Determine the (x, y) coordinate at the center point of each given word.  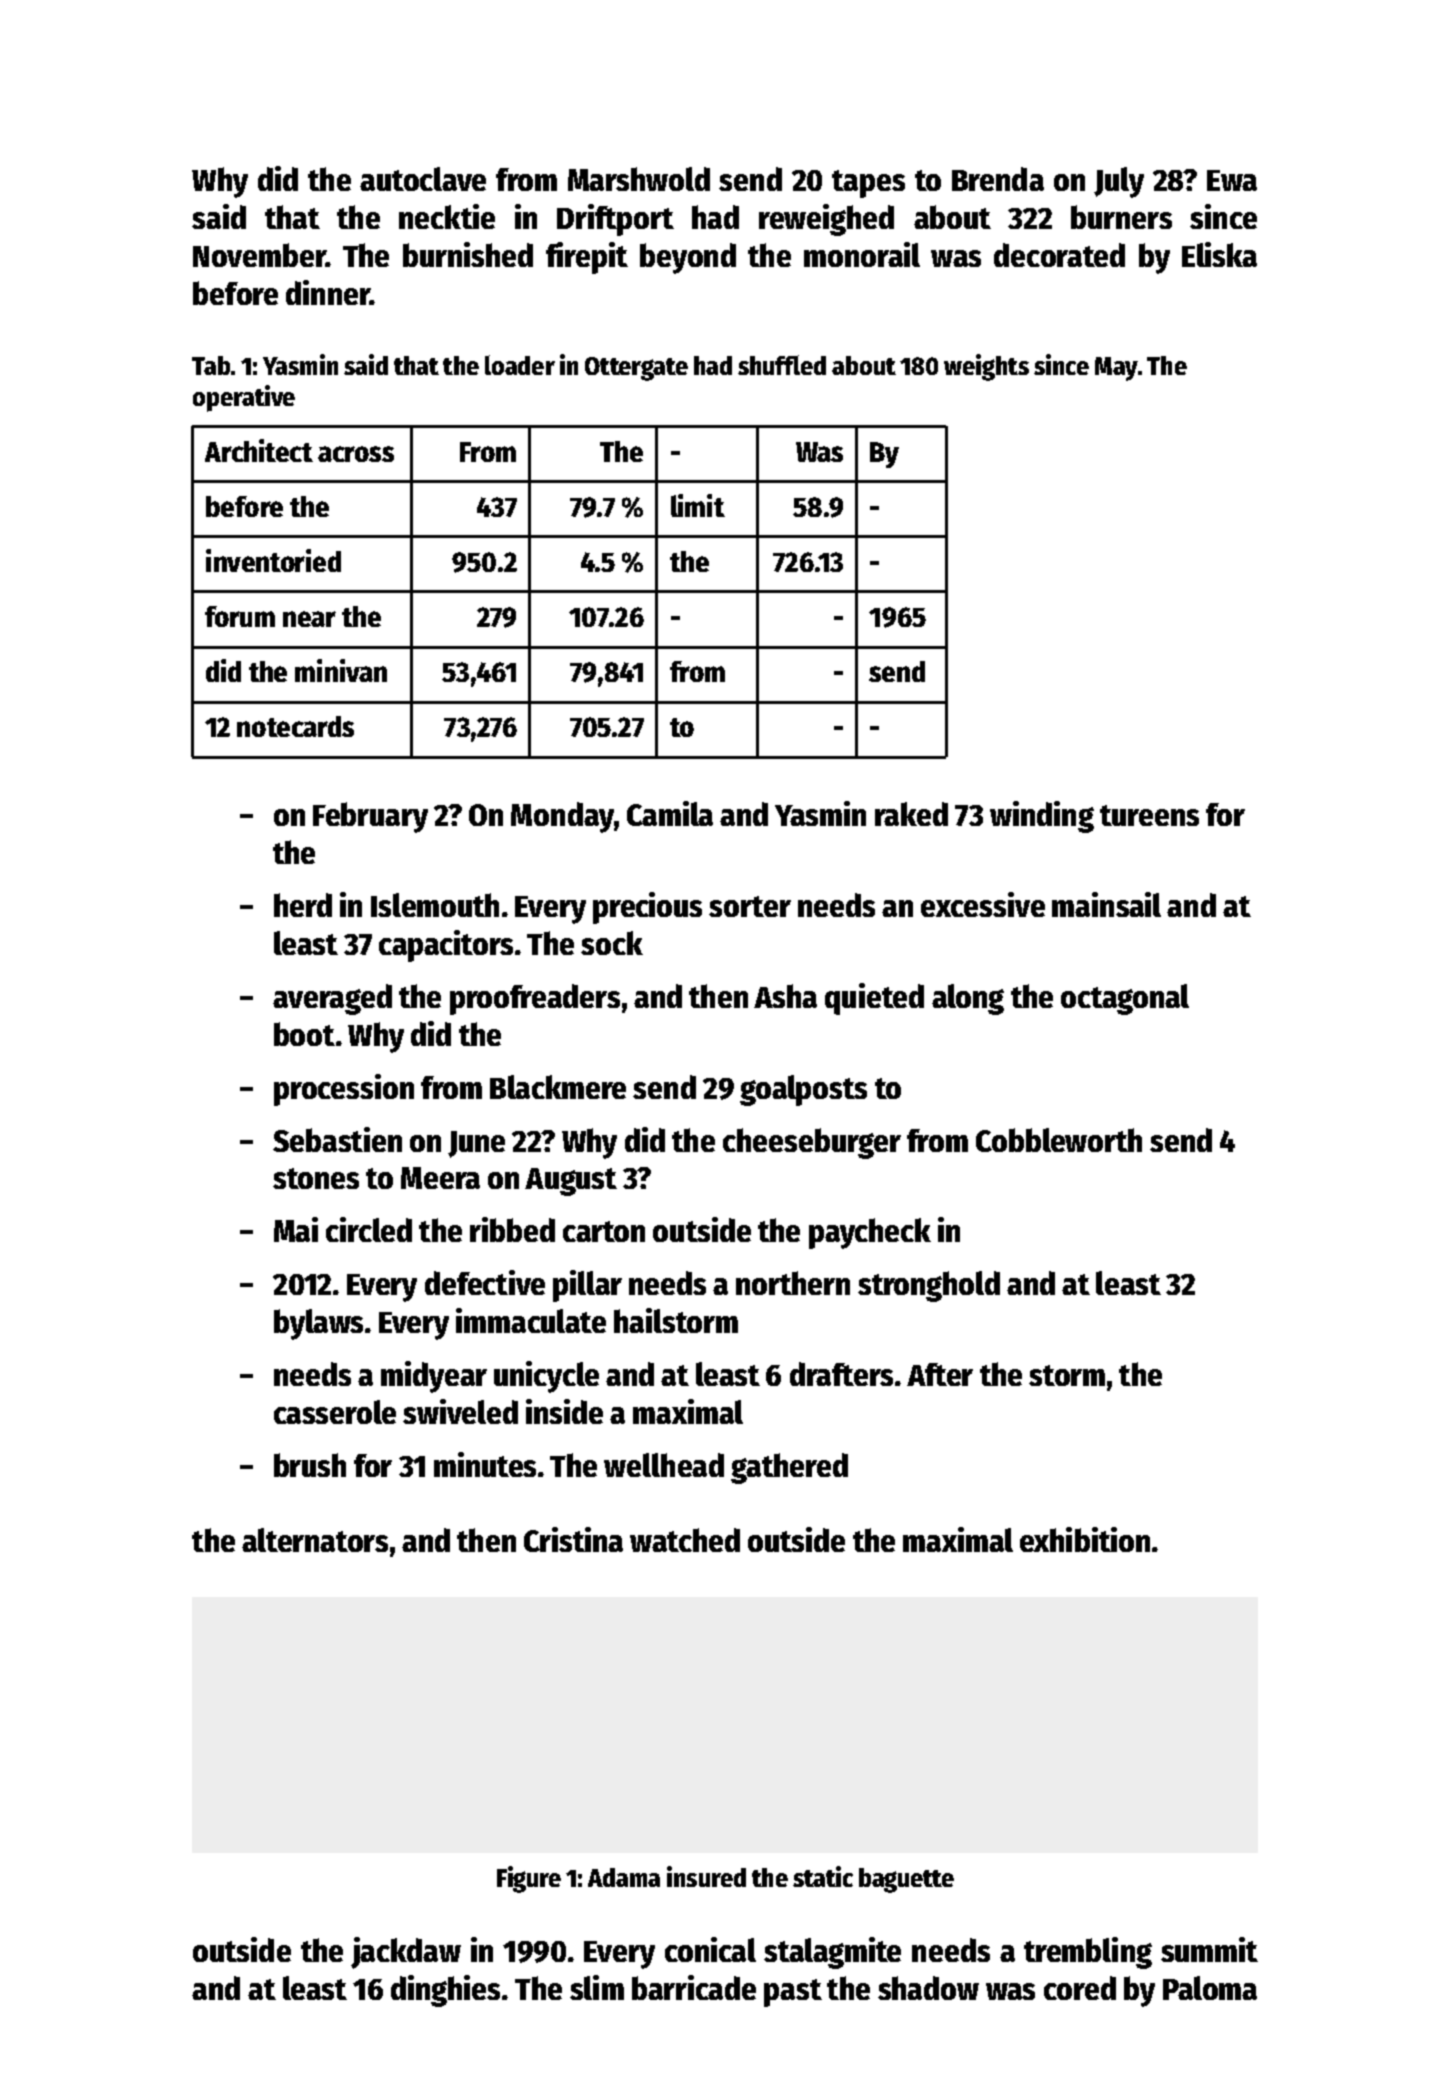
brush (310, 1465)
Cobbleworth (1059, 1140)
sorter (750, 906)
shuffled (782, 365)
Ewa (1232, 180)
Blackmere (558, 1087)
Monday (562, 817)
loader (520, 365)
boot (304, 1034)
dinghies (445, 1991)
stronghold (929, 1286)
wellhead (664, 1465)
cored (1080, 1988)
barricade (694, 1987)
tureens (1149, 815)
